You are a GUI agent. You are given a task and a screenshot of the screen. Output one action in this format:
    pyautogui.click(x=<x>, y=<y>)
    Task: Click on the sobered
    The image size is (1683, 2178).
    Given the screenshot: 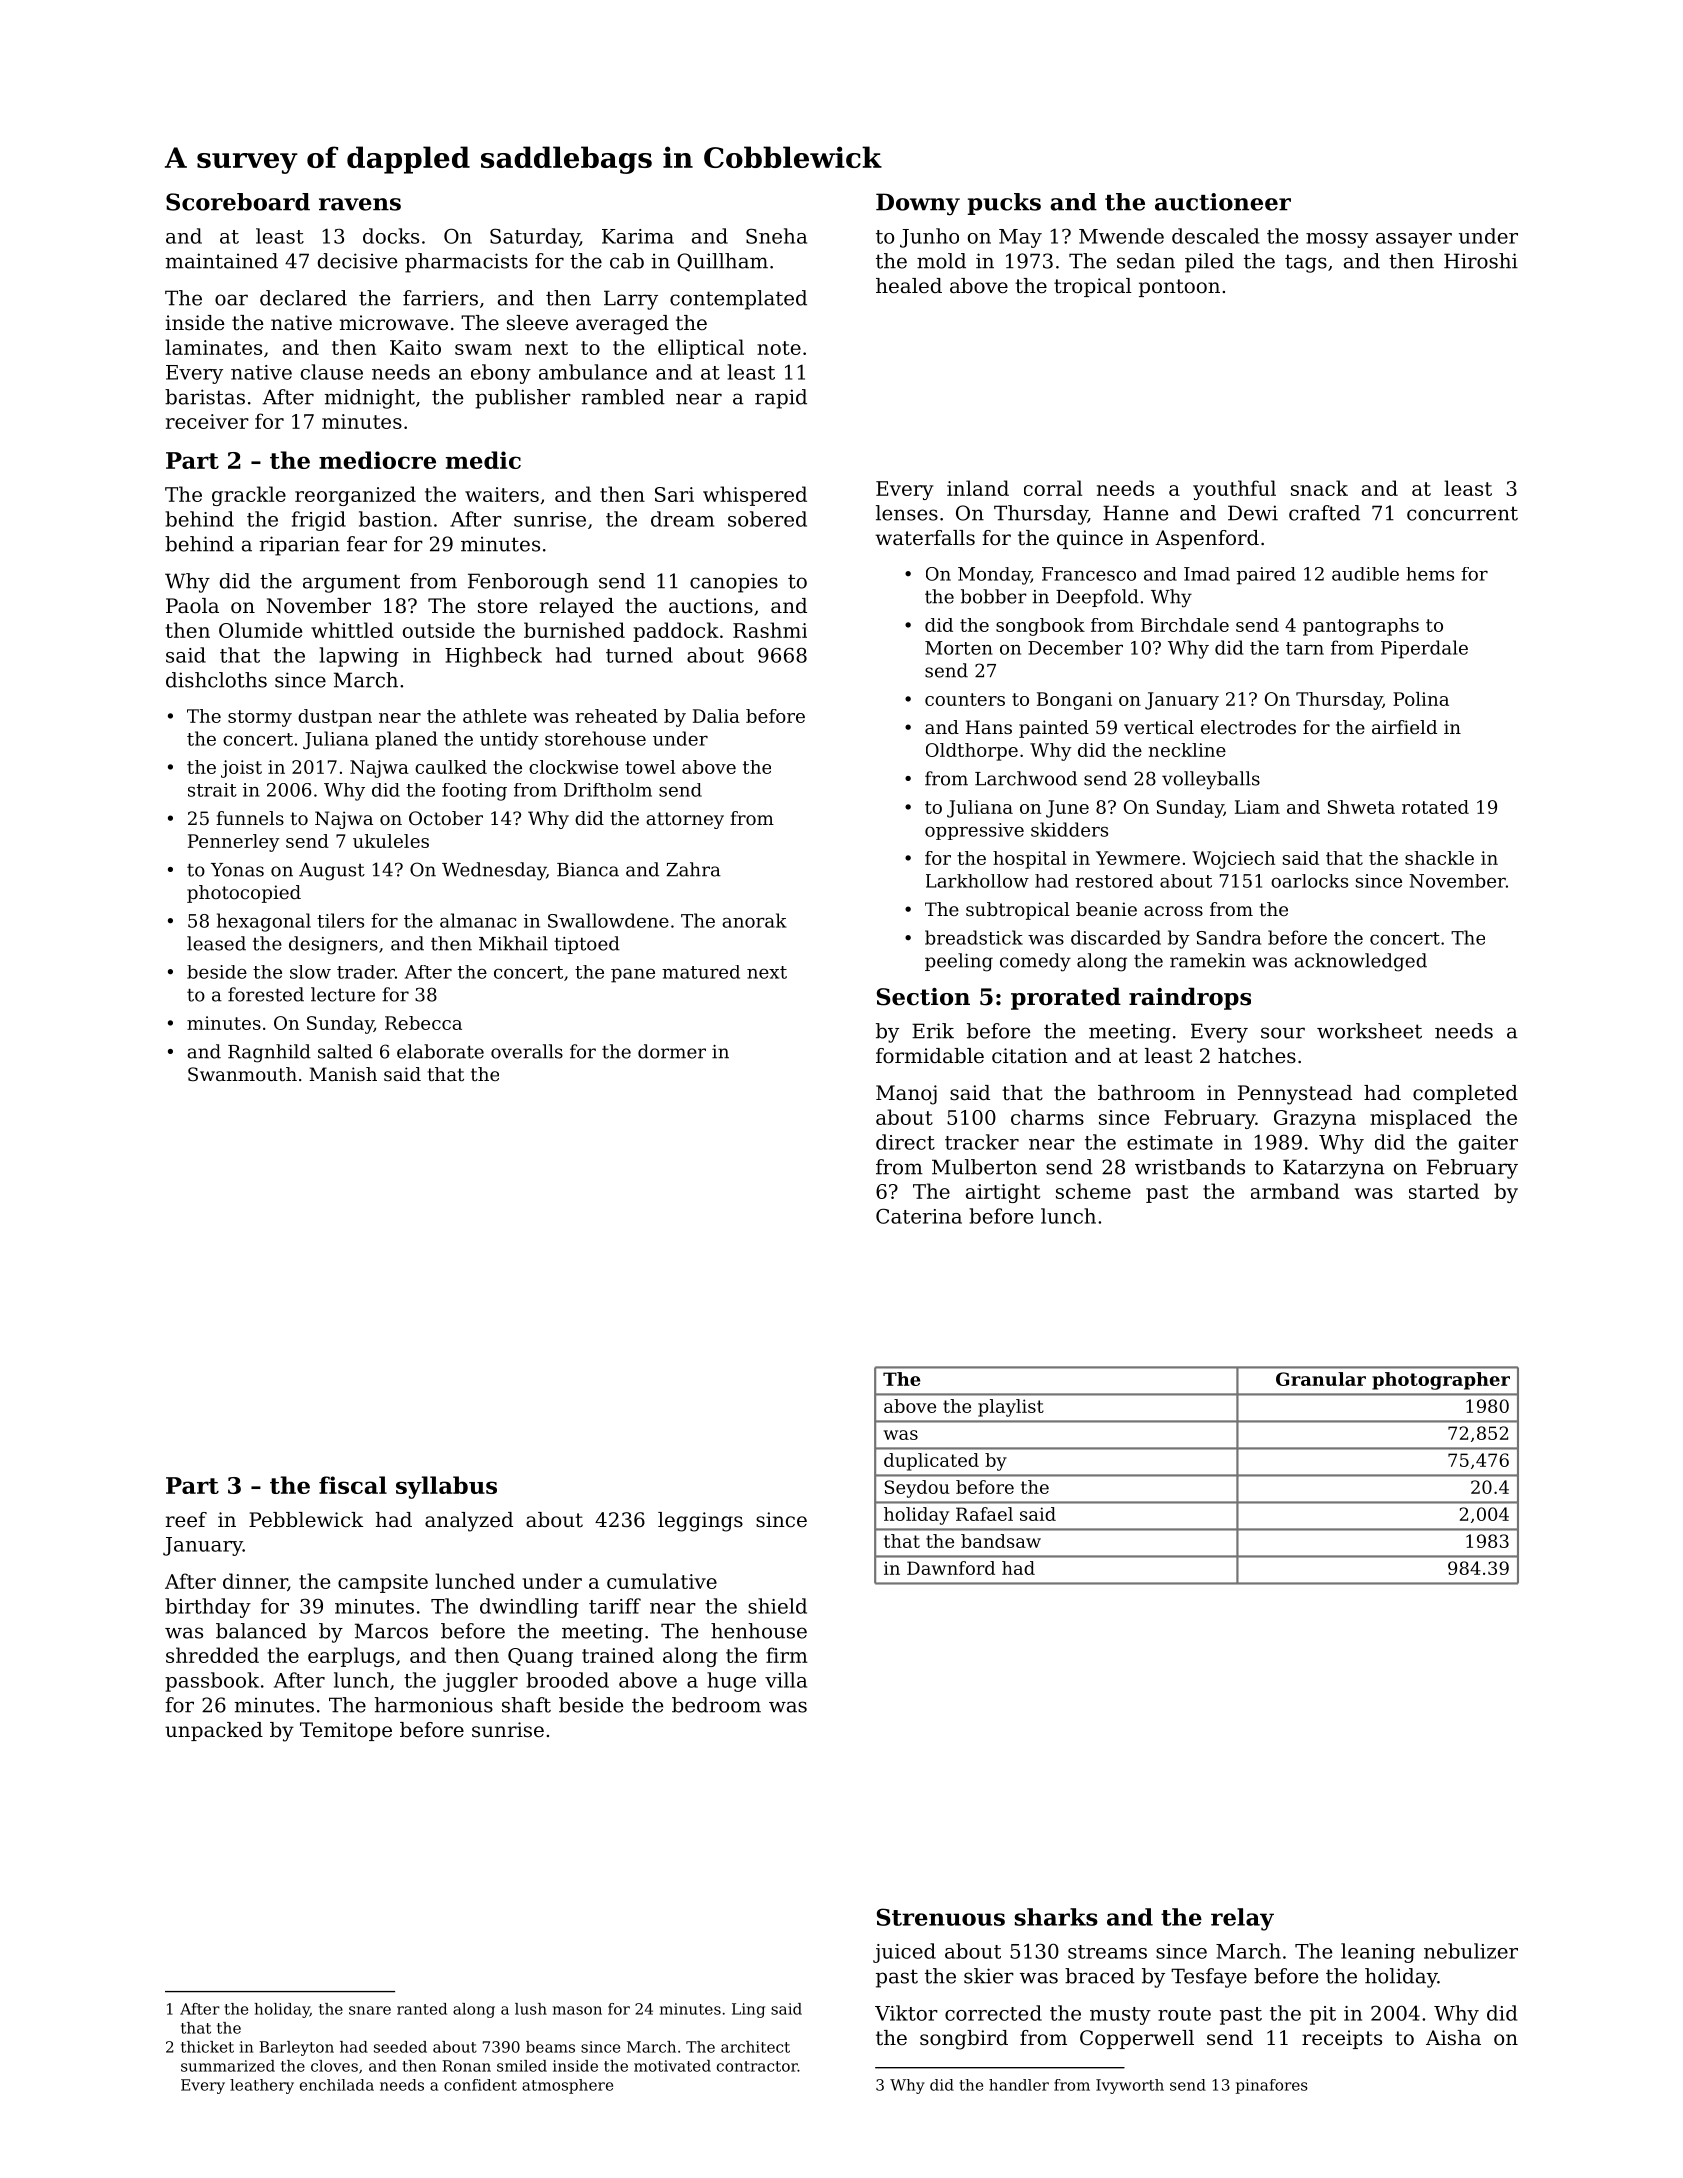 What is the action you would take?
    pyautogui.click(x=767, y=519)
